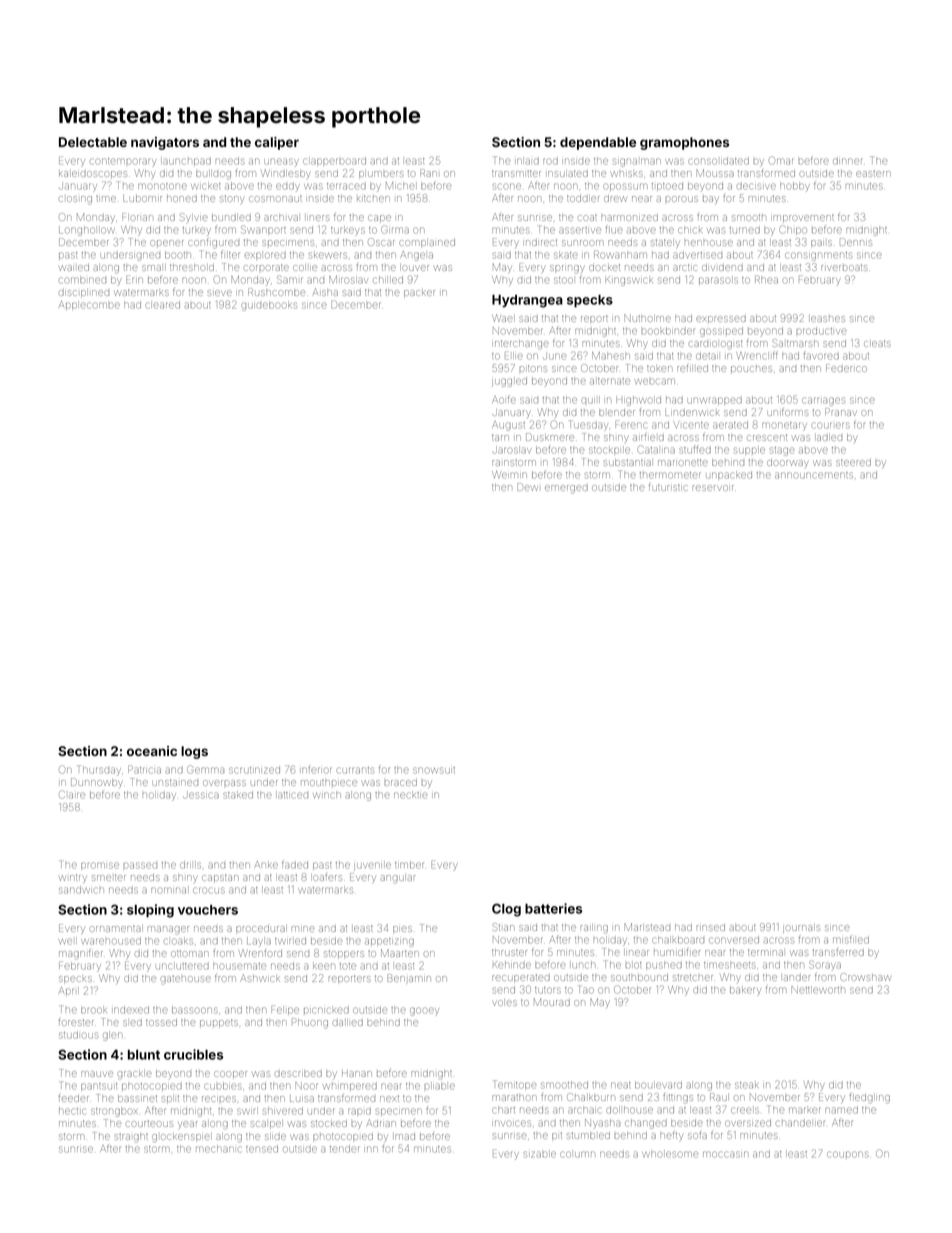 The width and height of the screenshot is (952, 1233). Describe the element at coordinates (509, 382) in the screenshot. I see `juggled` at that location.
